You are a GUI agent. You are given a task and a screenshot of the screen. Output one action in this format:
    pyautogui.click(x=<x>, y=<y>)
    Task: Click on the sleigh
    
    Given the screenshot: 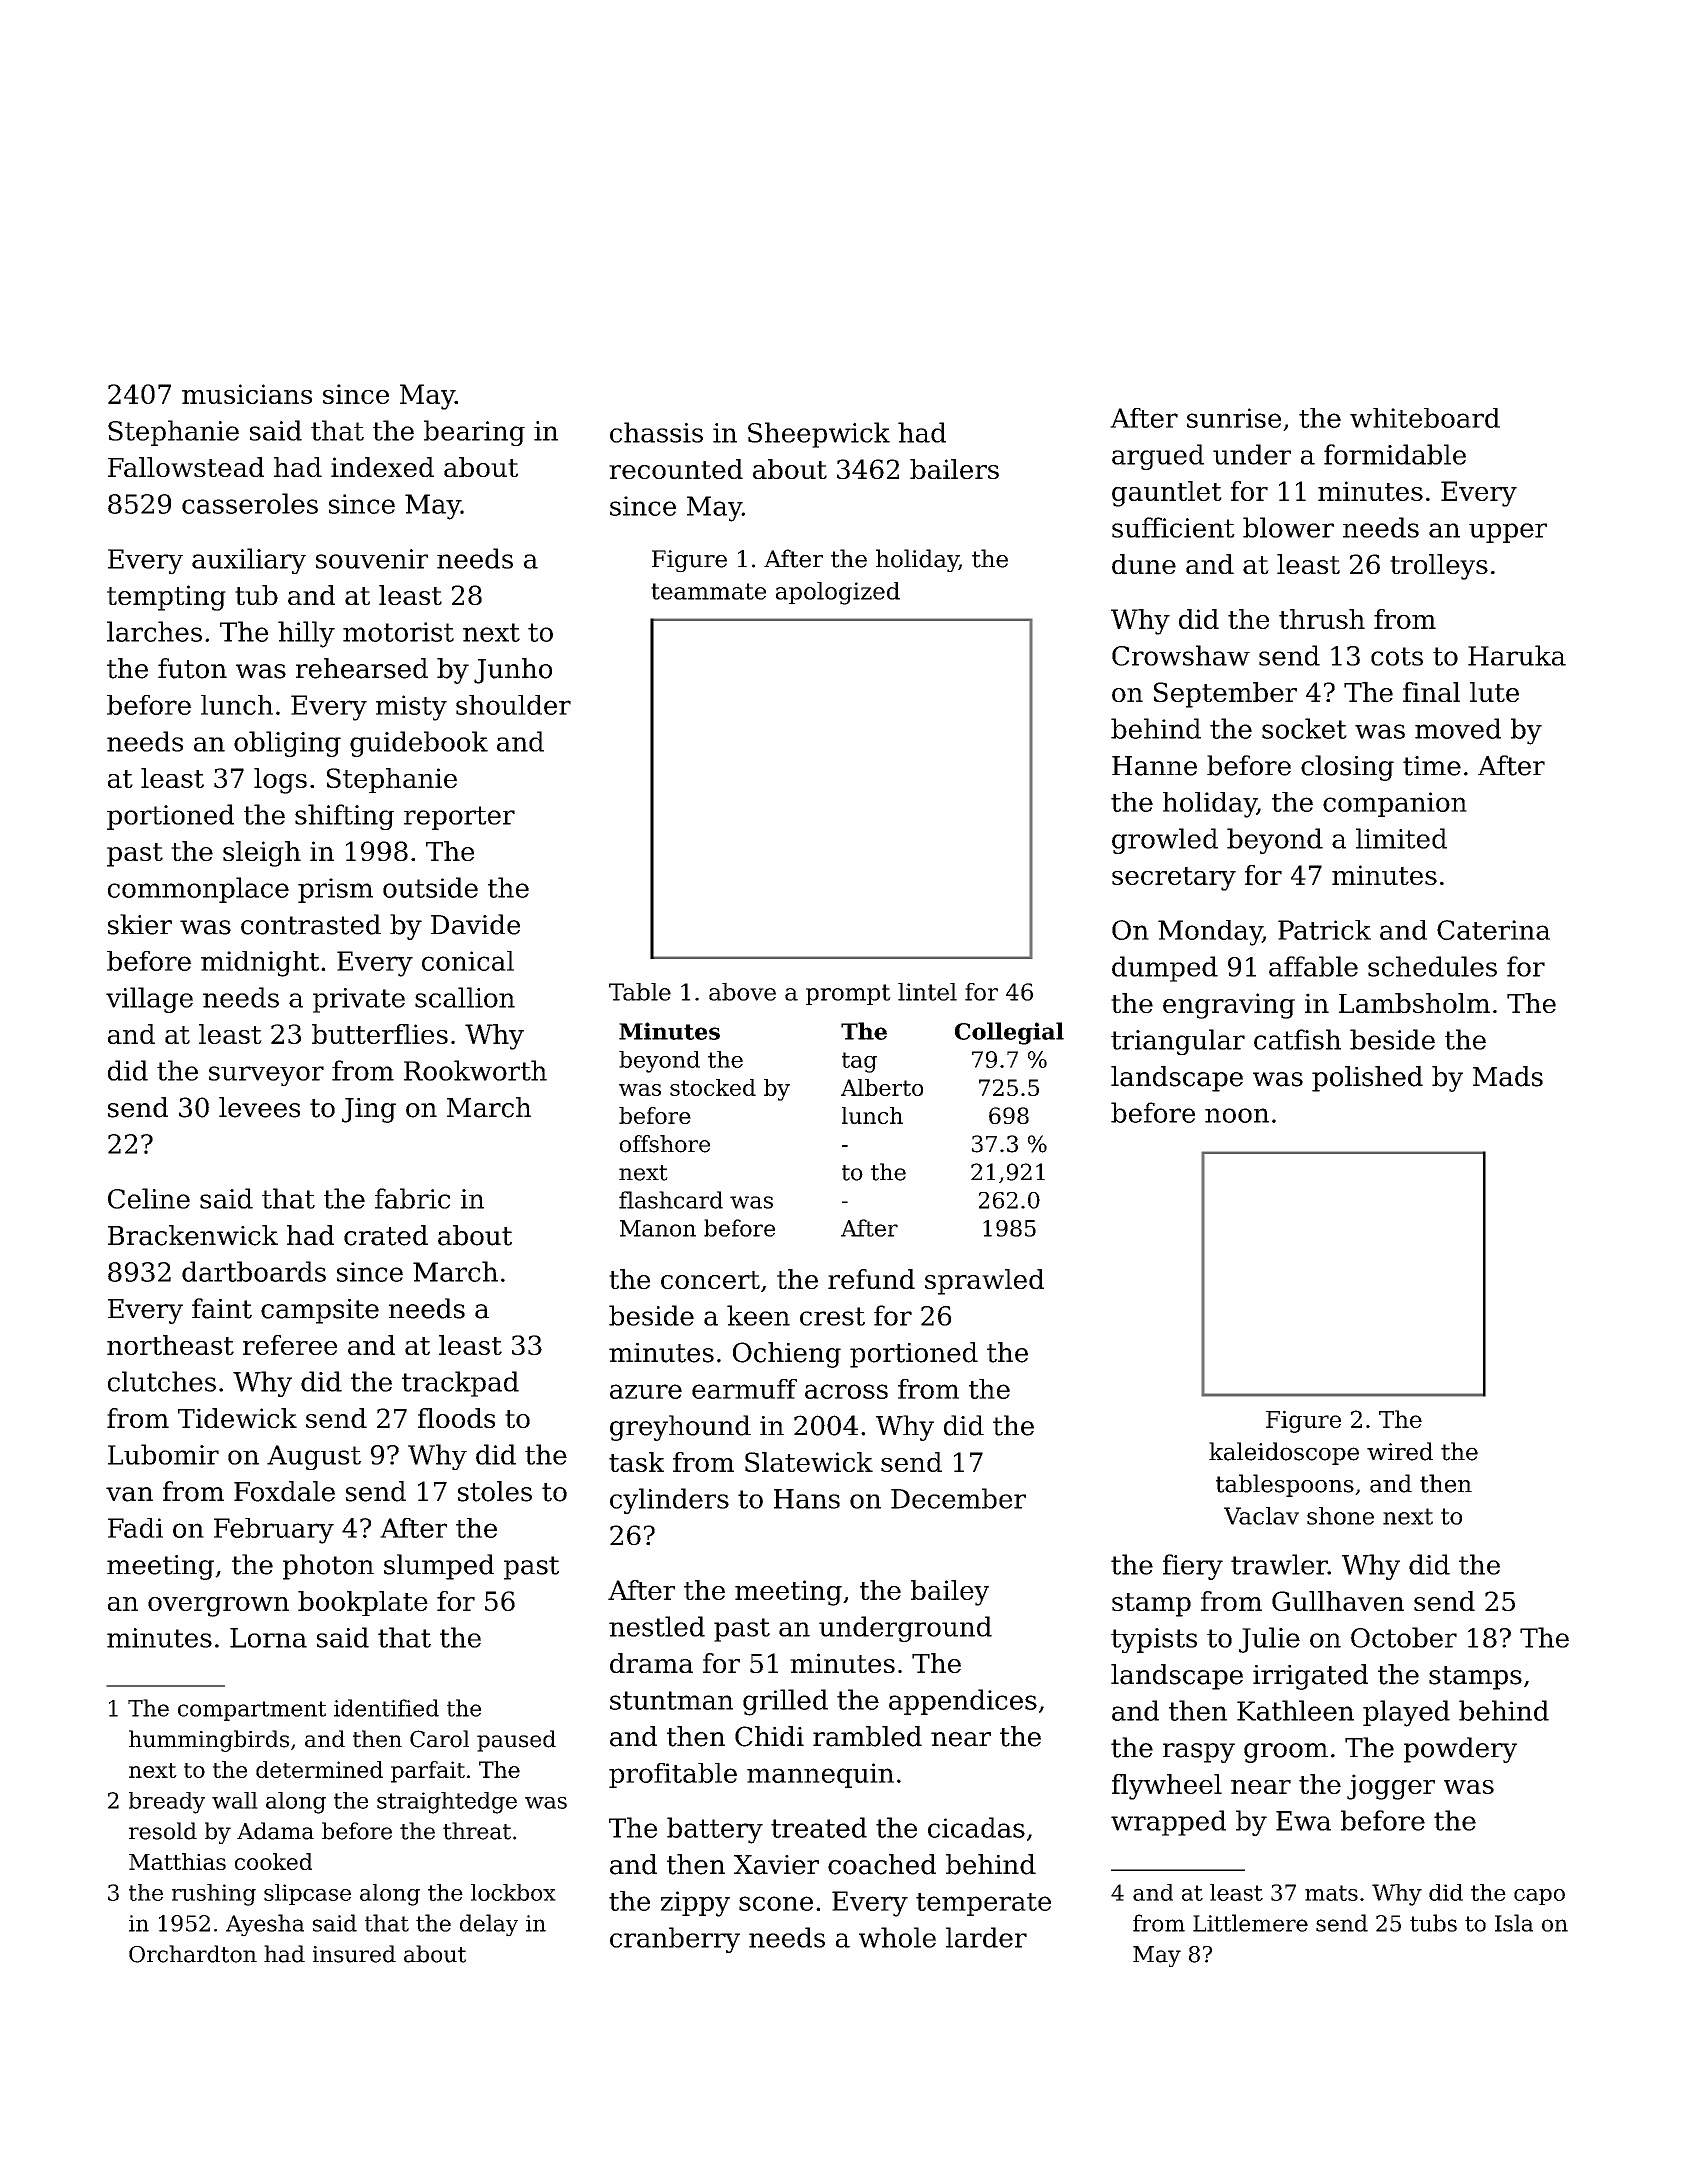 What is the action you would take?
    pyautogui.click(x=262, y=854)
